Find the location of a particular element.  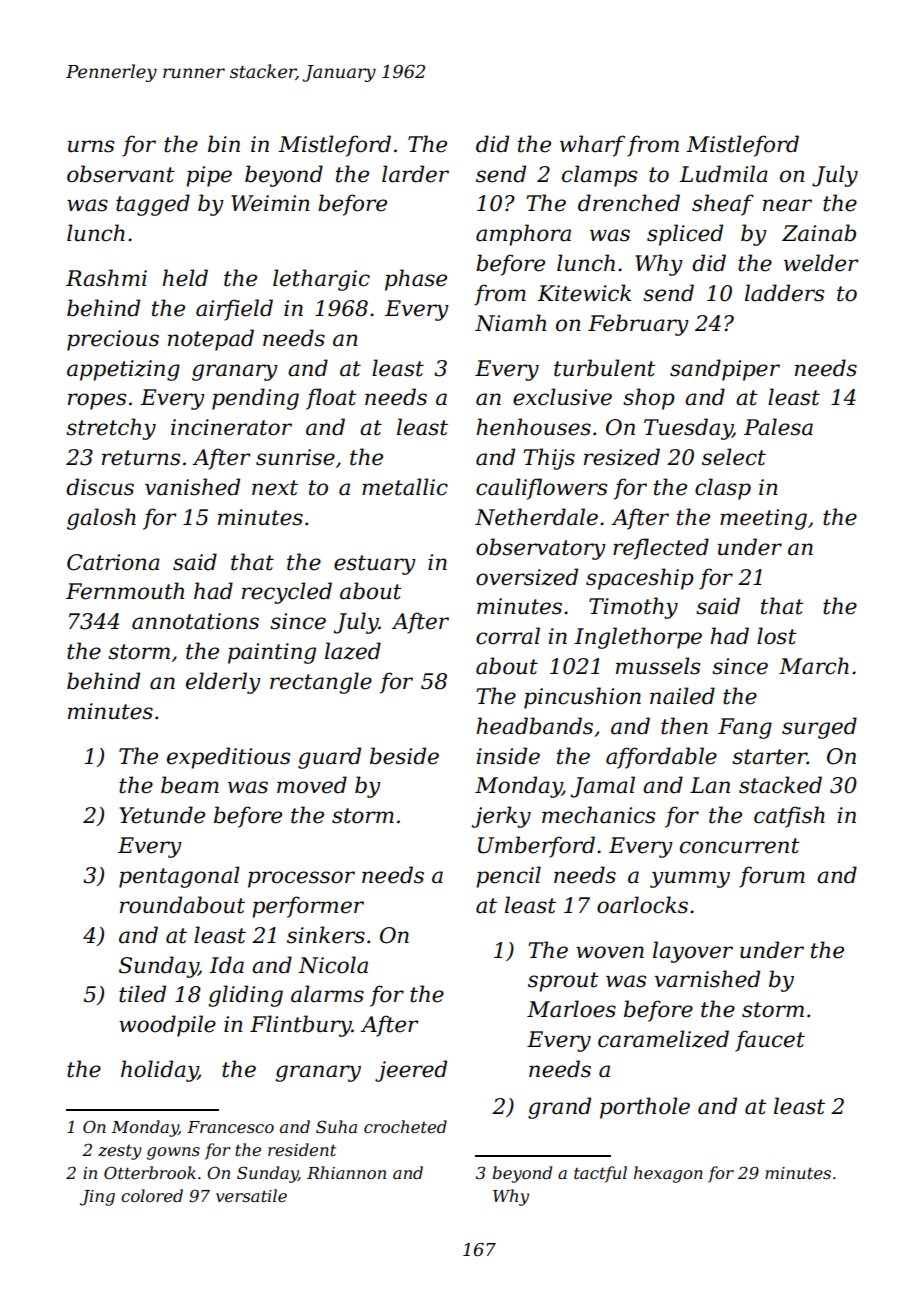

Lan is located at coordinates (710, 785).
